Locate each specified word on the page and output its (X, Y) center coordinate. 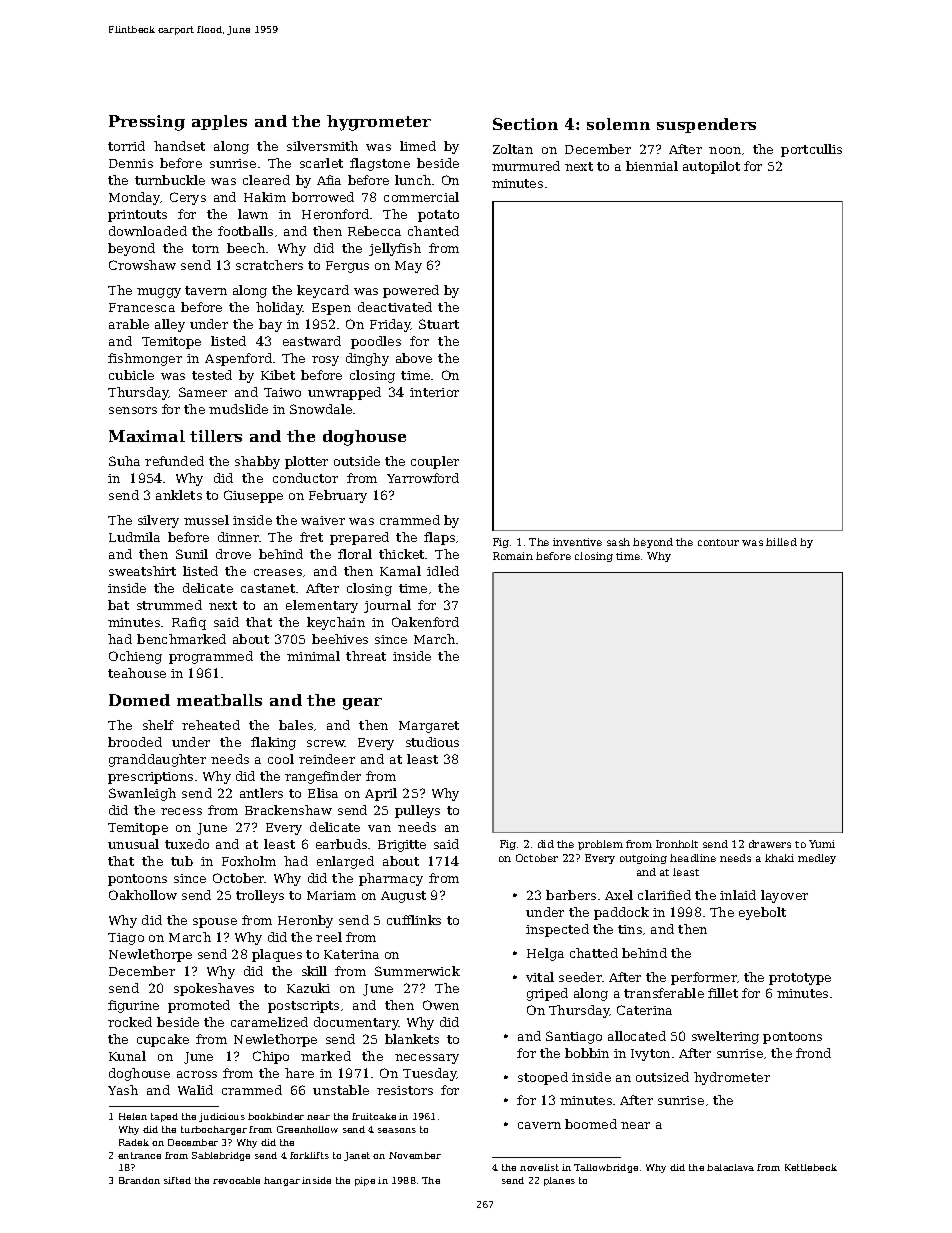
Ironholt (677, 844)
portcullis (811, 150)
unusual (133, 844)
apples (219, 122)
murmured (526, 166)
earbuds (341, 844)
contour (718, 542)
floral (355, 554)
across (197, 1074)
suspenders (706, 125)
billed (781, 542)
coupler (435, 462)
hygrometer (379, 123)
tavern (206, 290)
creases (278, 572)
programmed (211, 657)
